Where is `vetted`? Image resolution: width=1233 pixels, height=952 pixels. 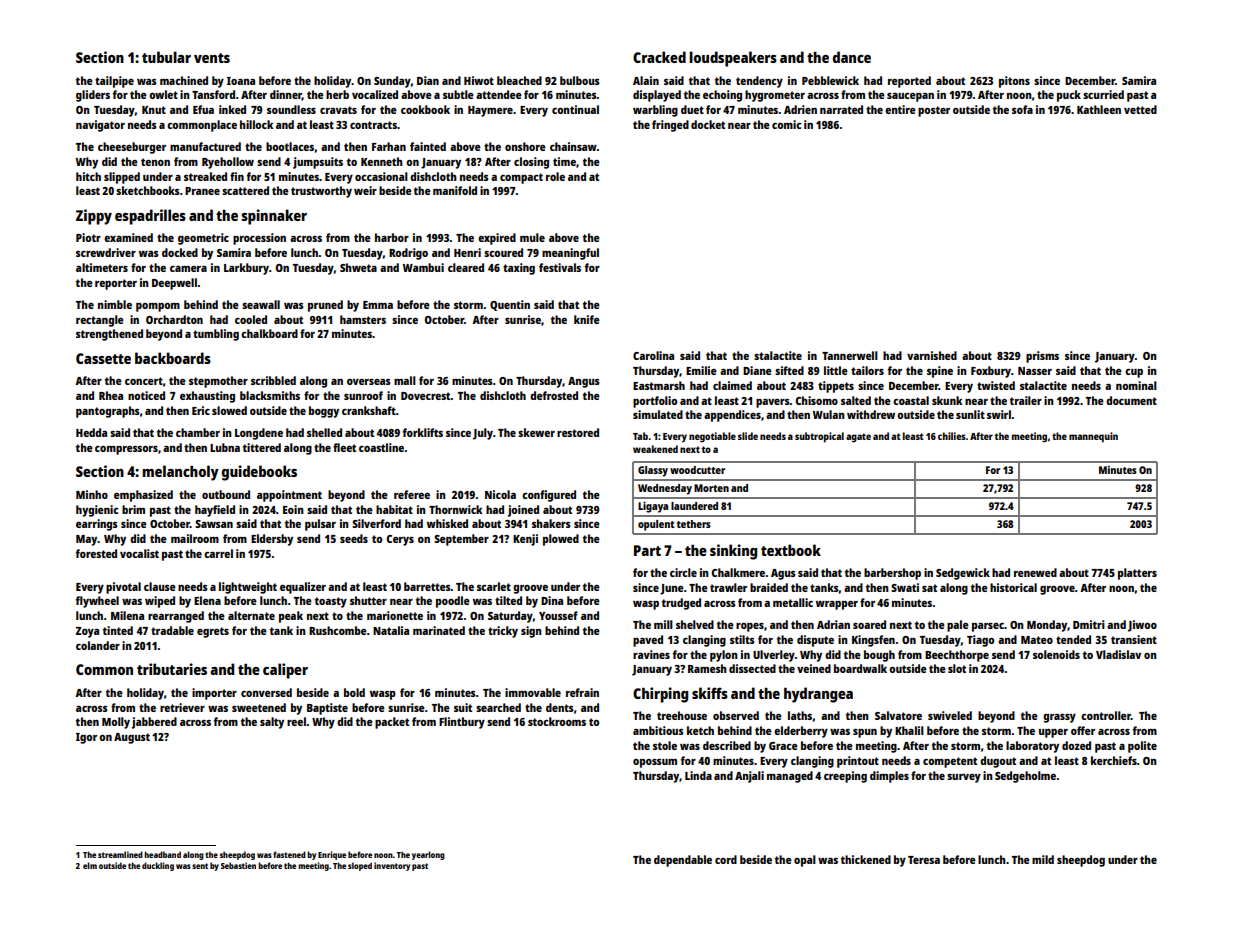 vetted is located at coordinates (1140, 109).
